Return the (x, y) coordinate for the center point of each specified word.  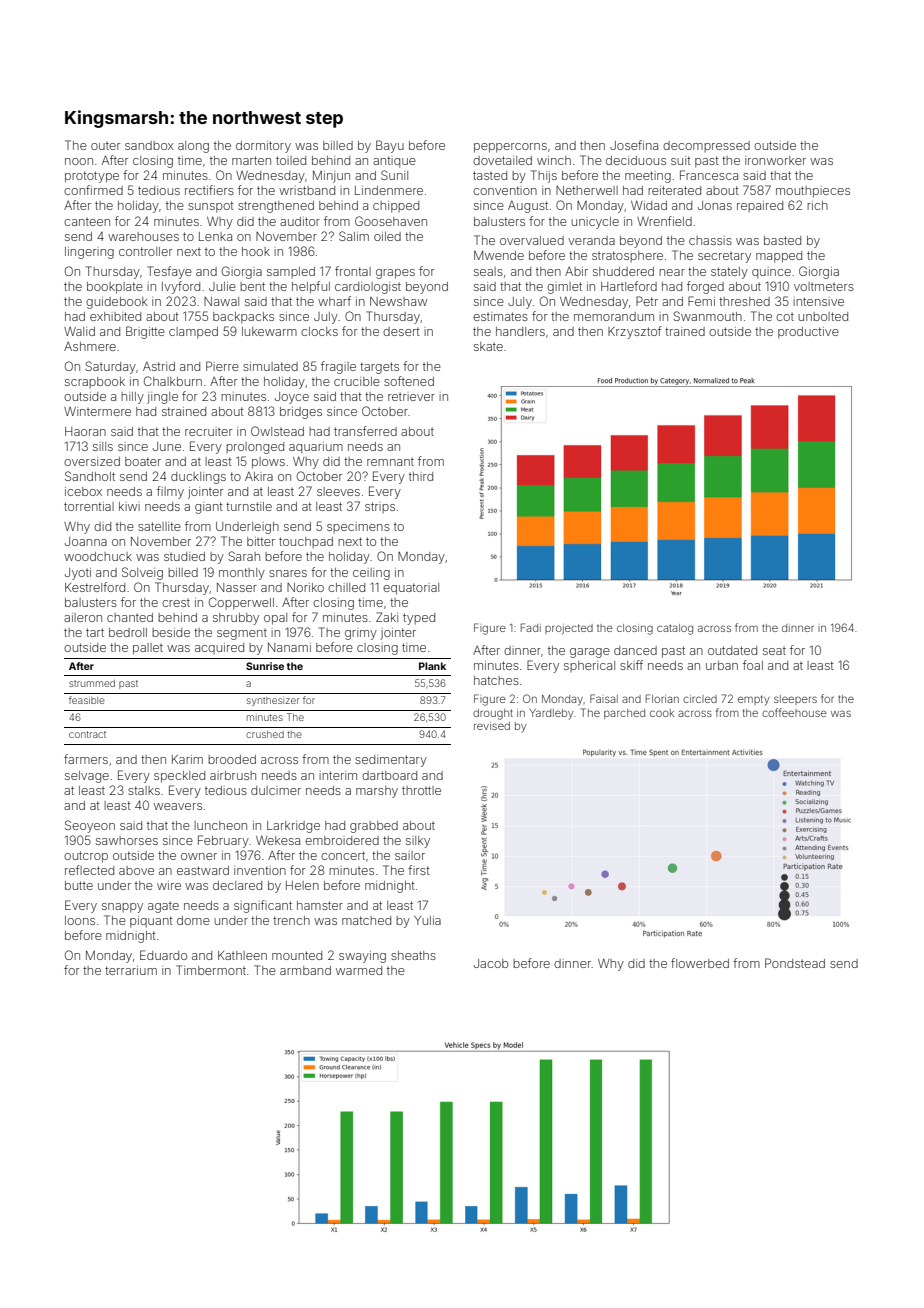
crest (176, 603)
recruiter (208, 431)
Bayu (390, 146)
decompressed (706, 146)
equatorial (411, 589)
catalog (675, 629)
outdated (732, 650)
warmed (359, 970)
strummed (92, 683)
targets (379, 368)
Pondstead (795, 963)
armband (305, 970)
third (421, 476)
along (193, 147)
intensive (818, 301)
